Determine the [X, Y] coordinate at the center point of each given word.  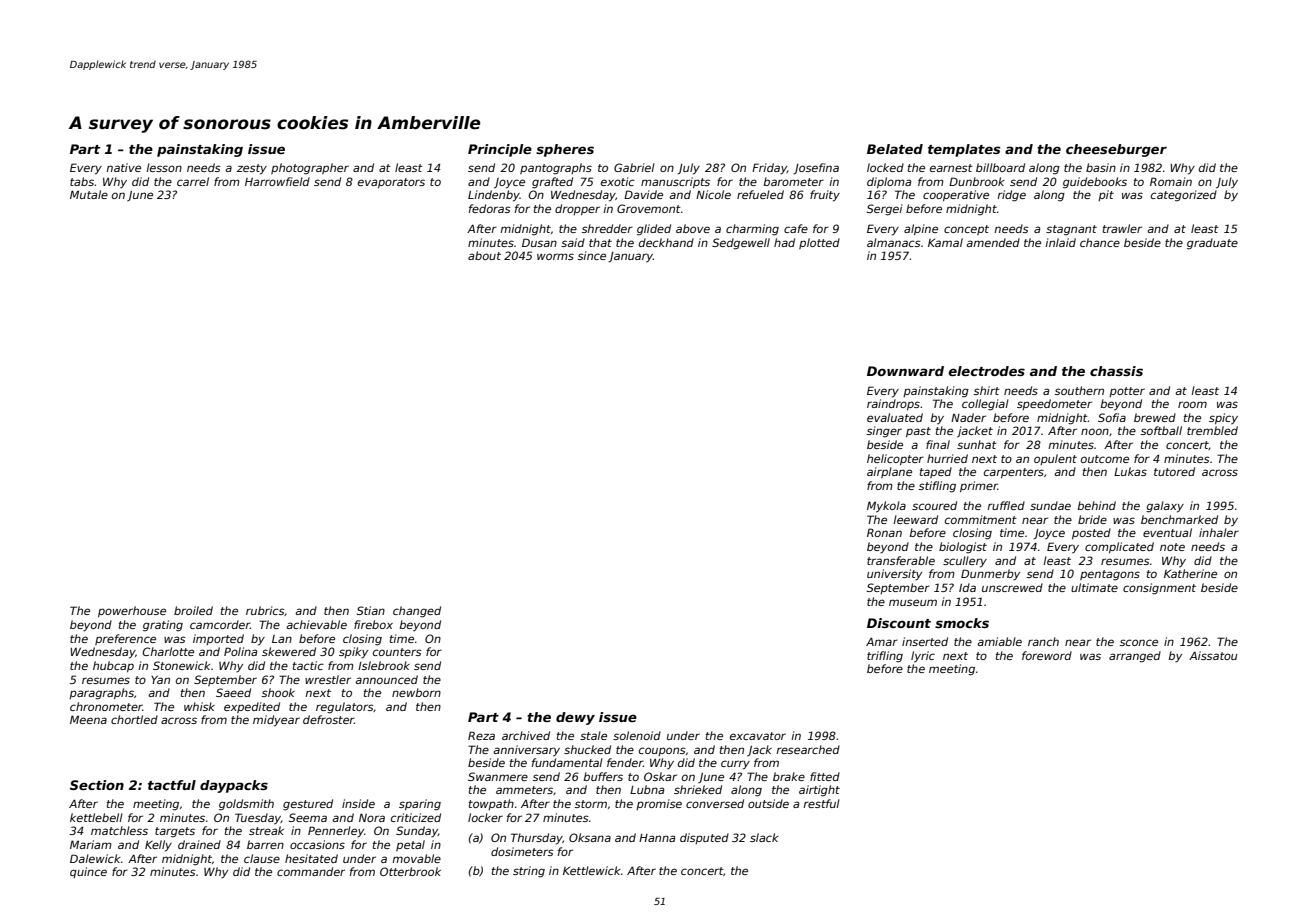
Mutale [89, 194]
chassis [1116, 371]
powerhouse [132, 611]
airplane [889, 472]
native [123, 167]
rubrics [265, 611]
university [894, 574]
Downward [905, 371]
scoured [934, 505]
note [1172, 547]
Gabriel [634, 167]
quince [88, 872]
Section [97, 785]
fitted [825, 776]
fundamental [567, 762]
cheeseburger [1116, 150]
